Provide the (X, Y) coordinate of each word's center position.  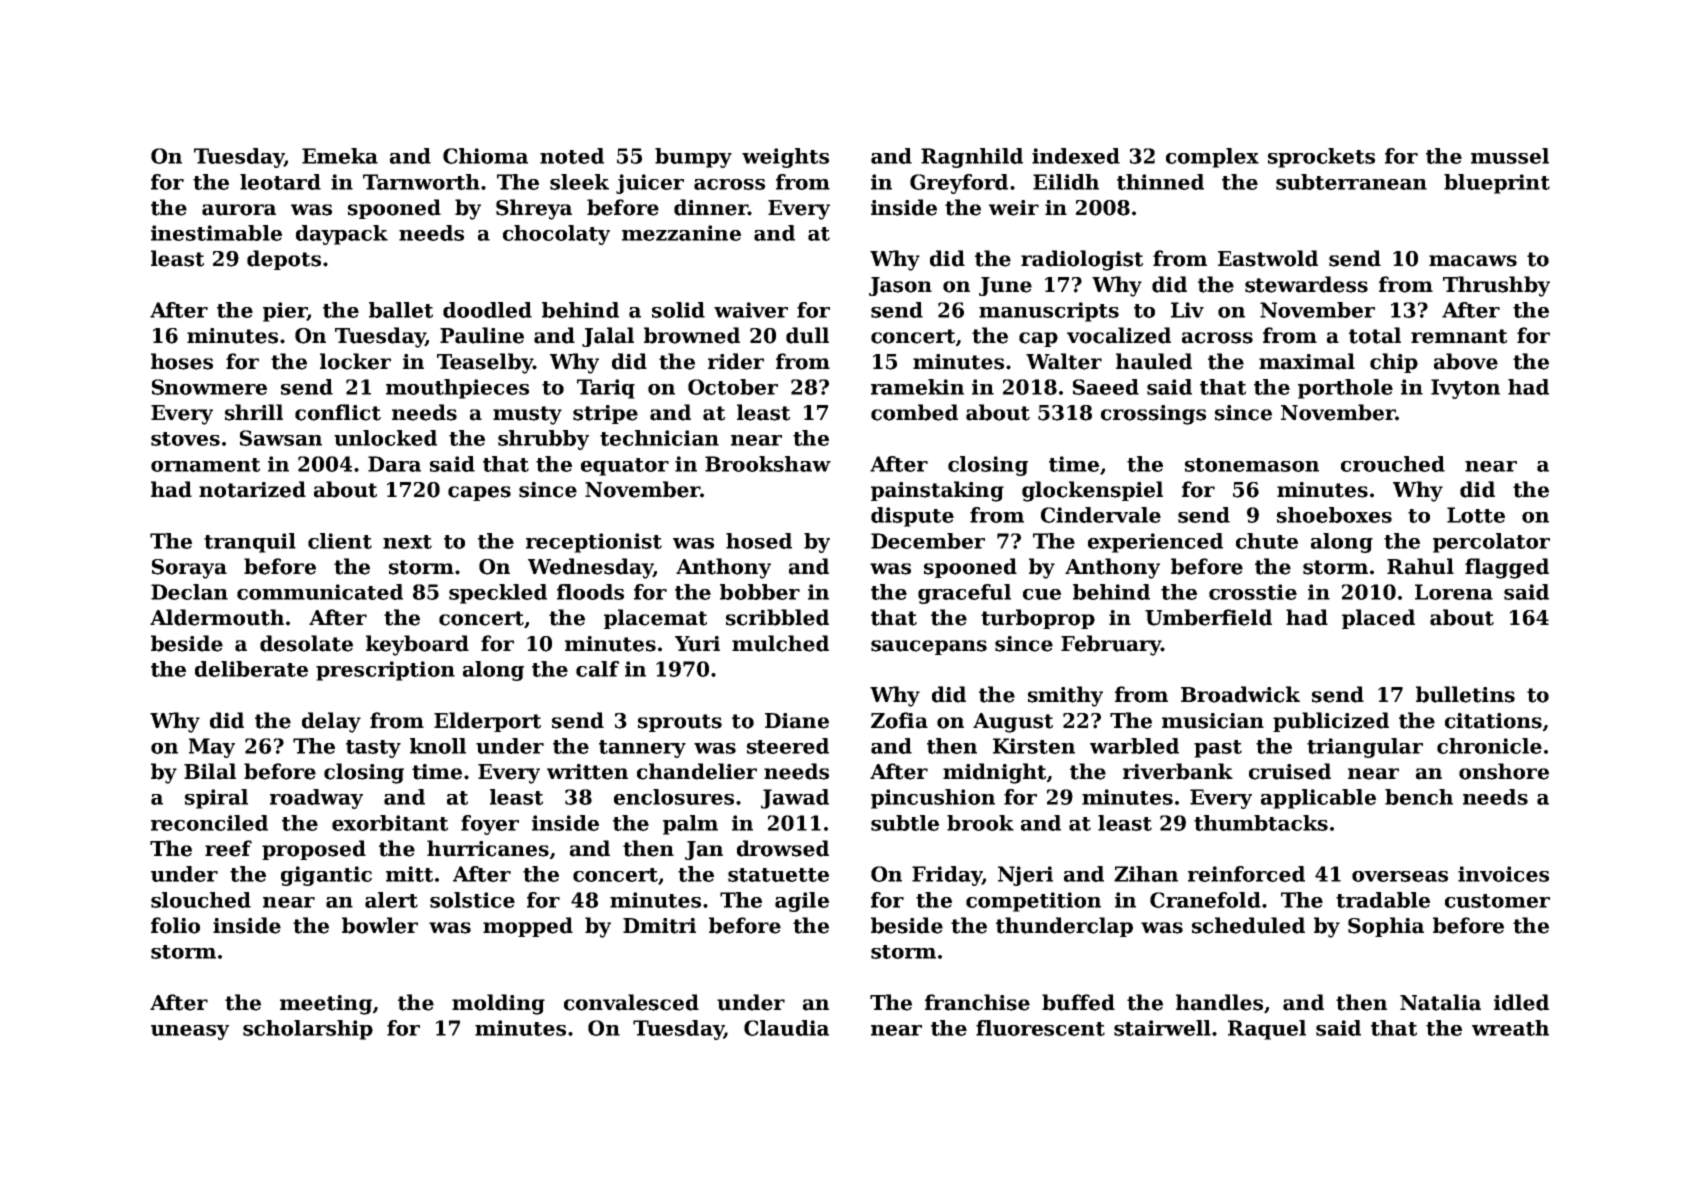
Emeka (340, 156)
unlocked (385, 438)
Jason (900, 286)
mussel (1510, 156)
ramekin (917, 387)
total (1375, 335)
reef (228, 848)
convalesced (631, 1002)
